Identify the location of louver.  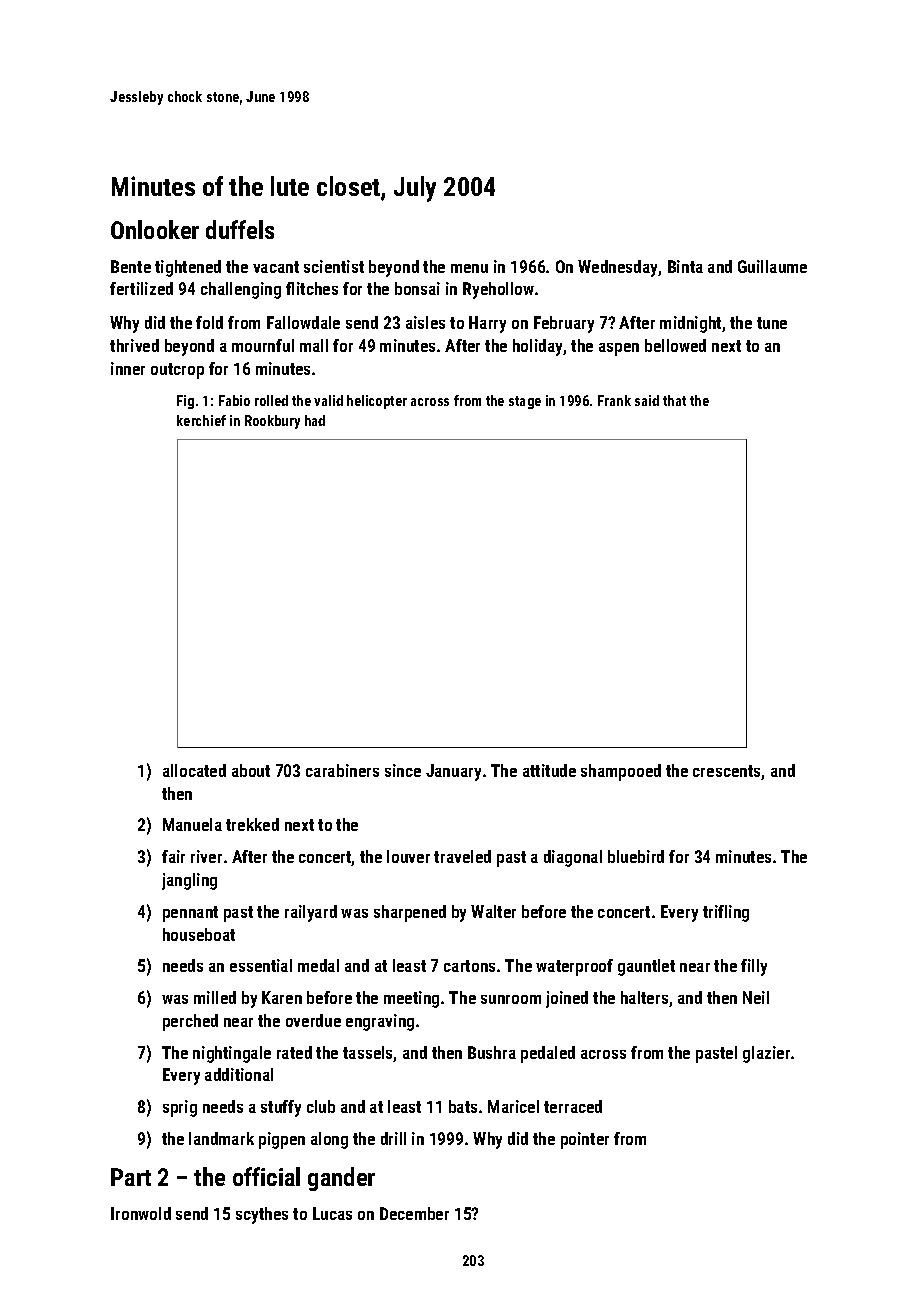
(408, 856).
